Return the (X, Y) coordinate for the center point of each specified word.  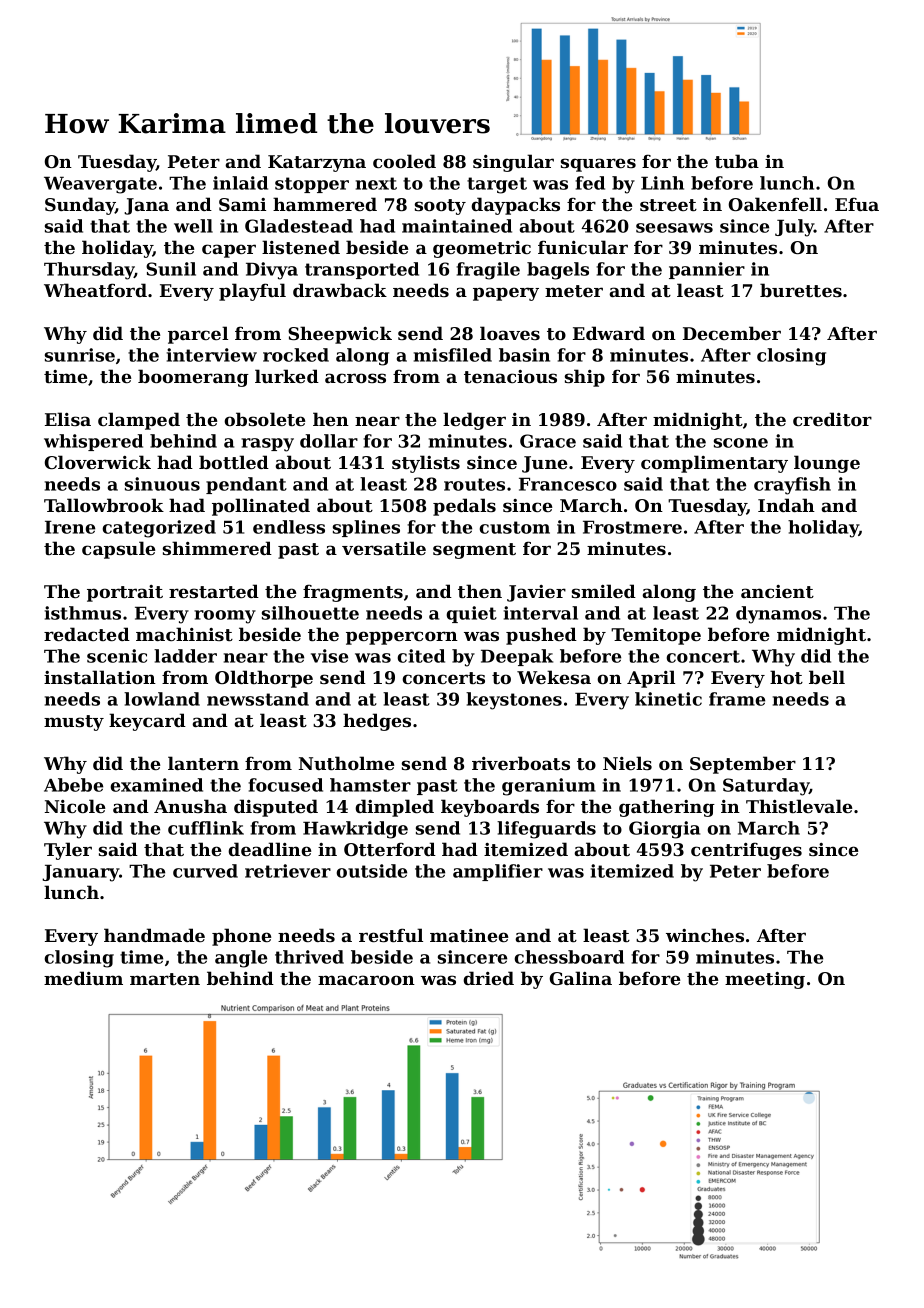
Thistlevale (799, 806)
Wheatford (95, 290)
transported (362, 270)
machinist (184, 634)
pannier (707, 270)
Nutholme (346, 763)
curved (205, 871)
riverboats (521, 763)
